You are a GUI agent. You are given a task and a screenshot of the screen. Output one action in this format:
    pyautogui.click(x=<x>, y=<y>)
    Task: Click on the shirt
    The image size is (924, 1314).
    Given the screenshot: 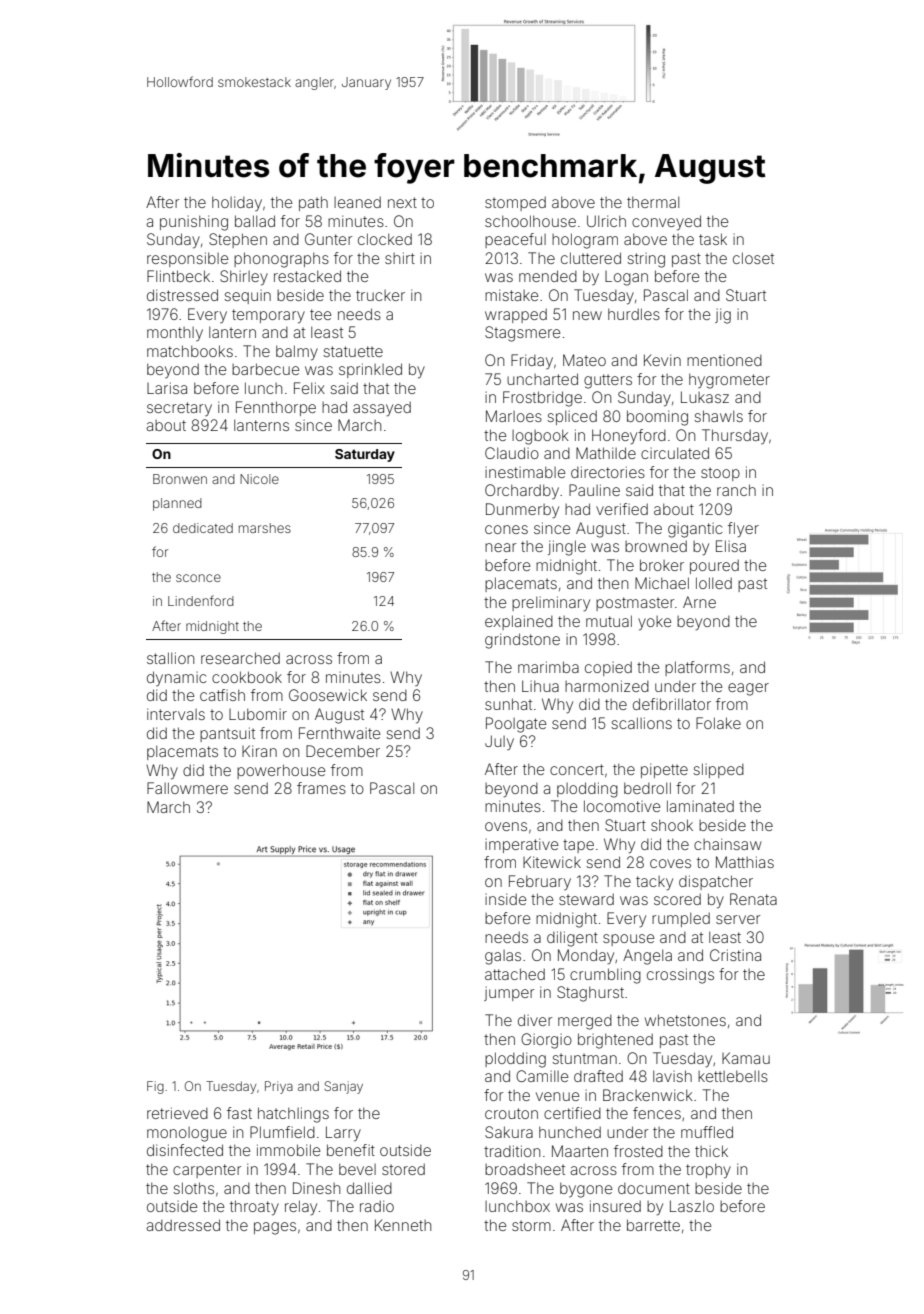 What is the action you would take?
    pyautogui.click(x=400, y=258)
